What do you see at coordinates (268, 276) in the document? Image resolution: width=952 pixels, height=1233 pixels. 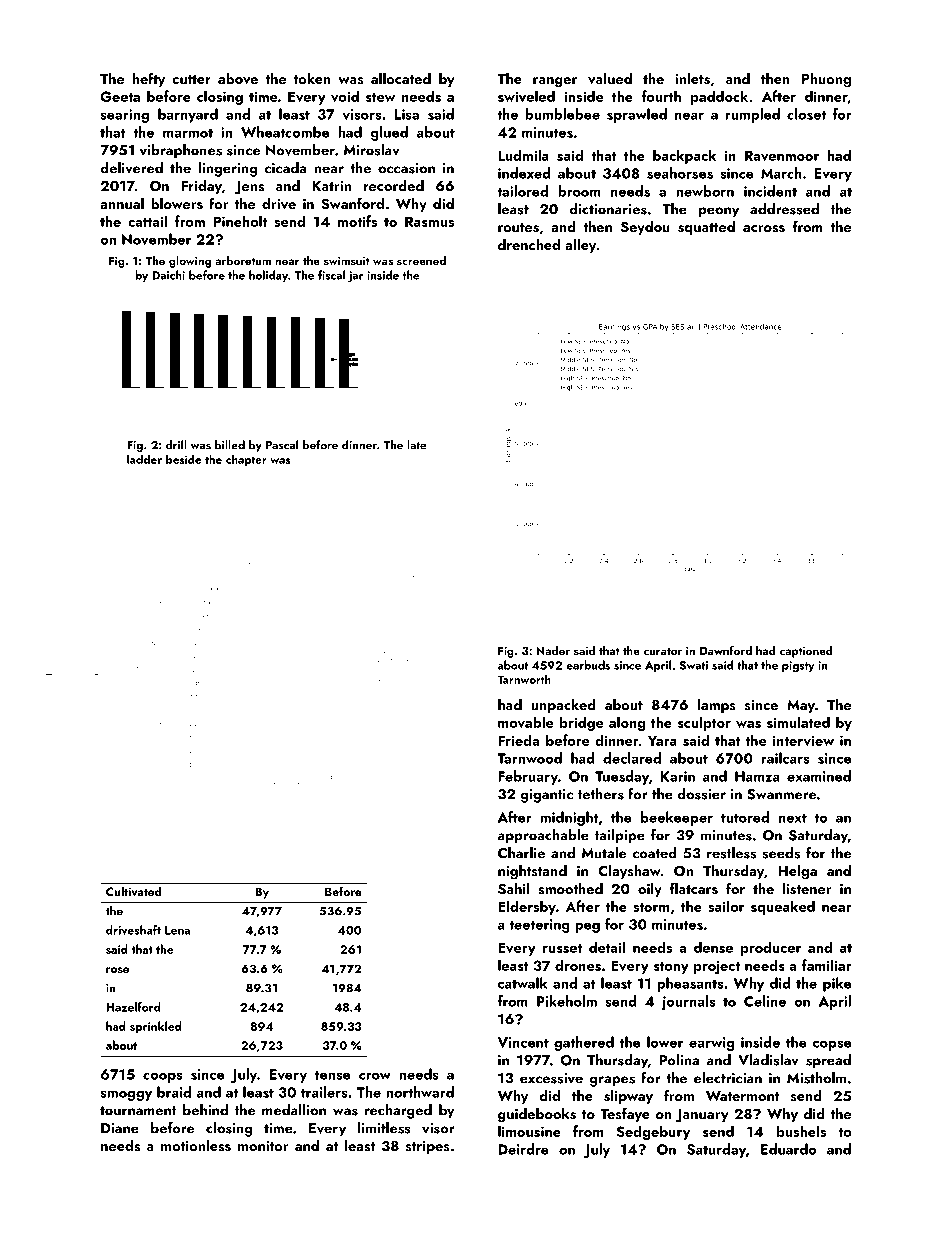 I see `holiday` at bounding box center [268, 276].
